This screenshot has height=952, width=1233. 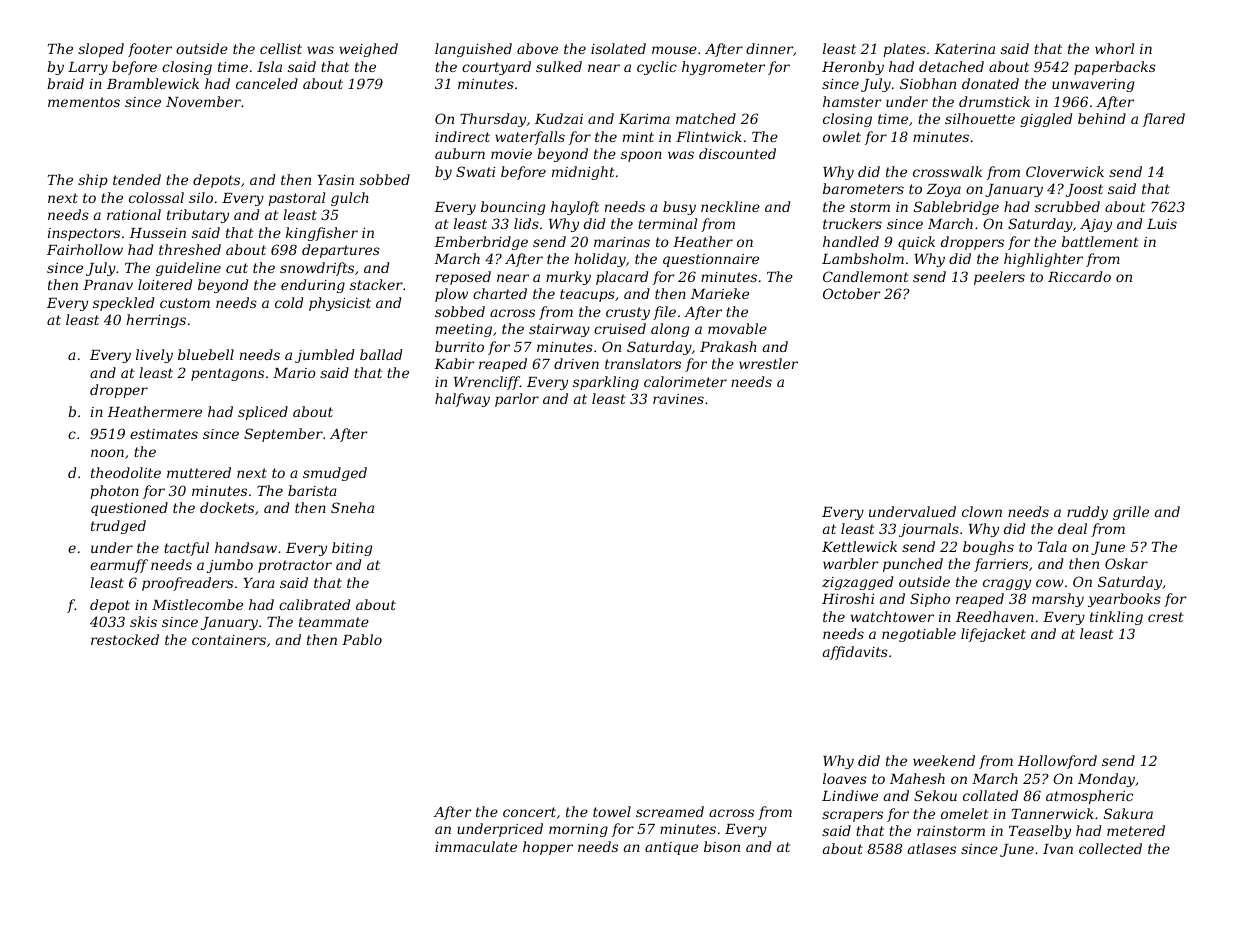 What do you see at coordinates (125, 639) in the screenshot?
I see `restocked` at bounding box center [125, 639].
